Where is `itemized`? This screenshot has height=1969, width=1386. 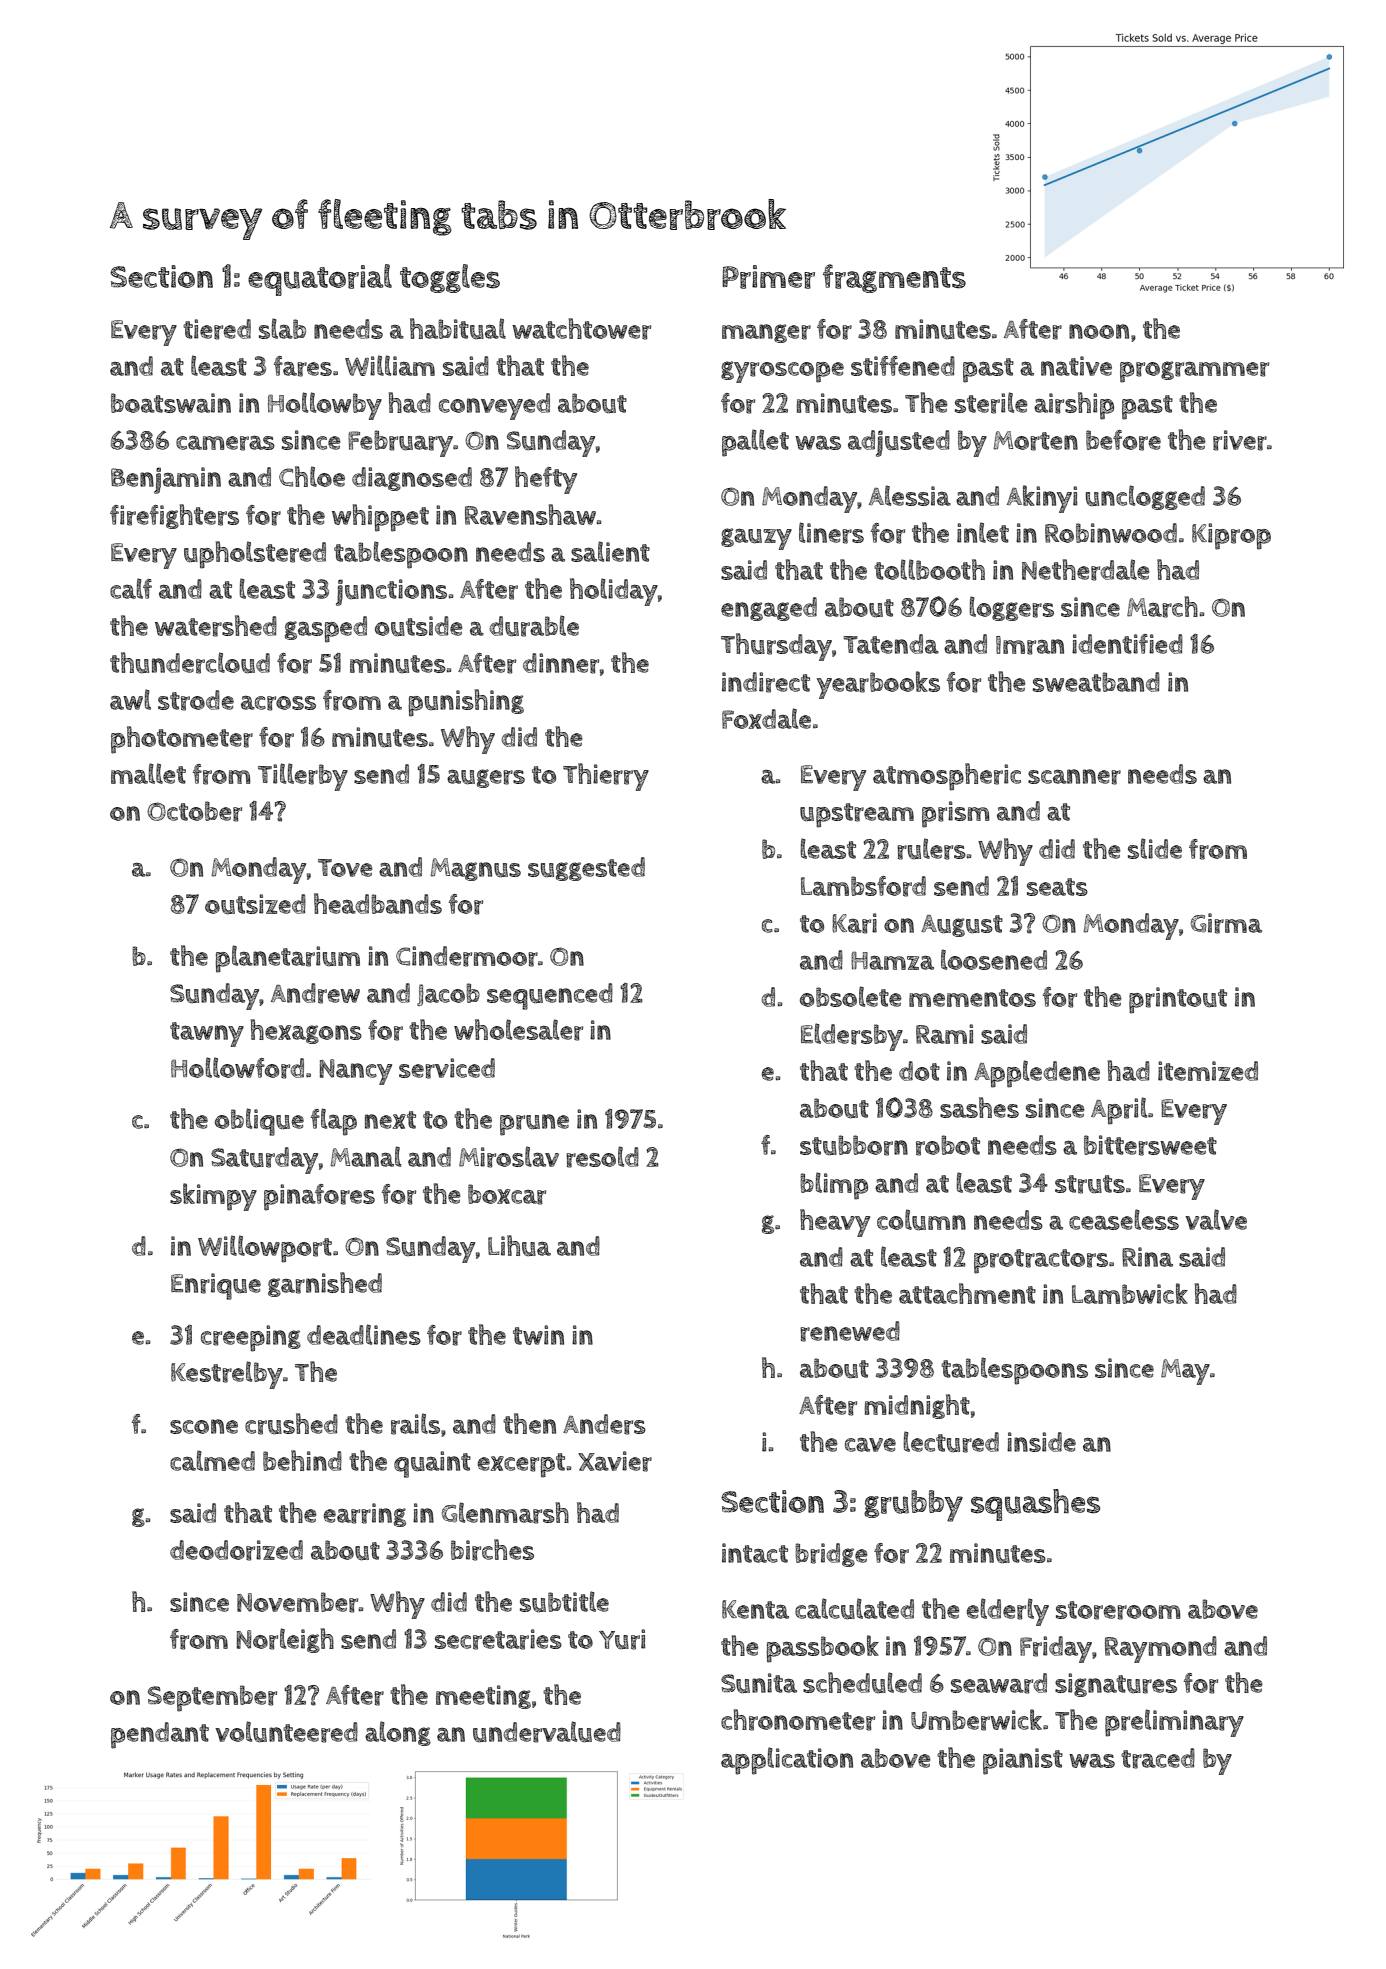 itemized is located at coordinates (1208, 1071).
